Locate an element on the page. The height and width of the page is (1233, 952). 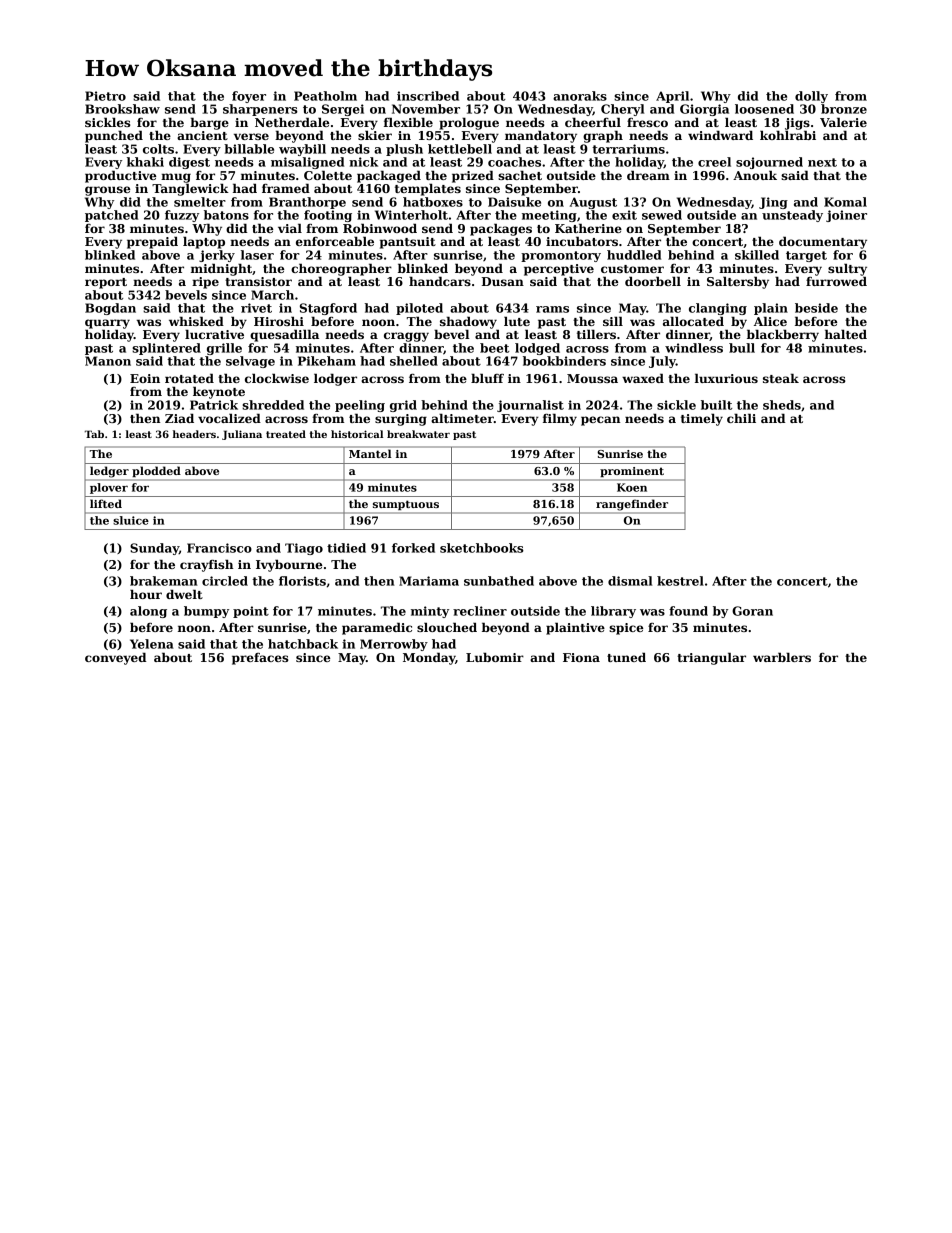
Daisuke is located at coordinates (514, 202).
